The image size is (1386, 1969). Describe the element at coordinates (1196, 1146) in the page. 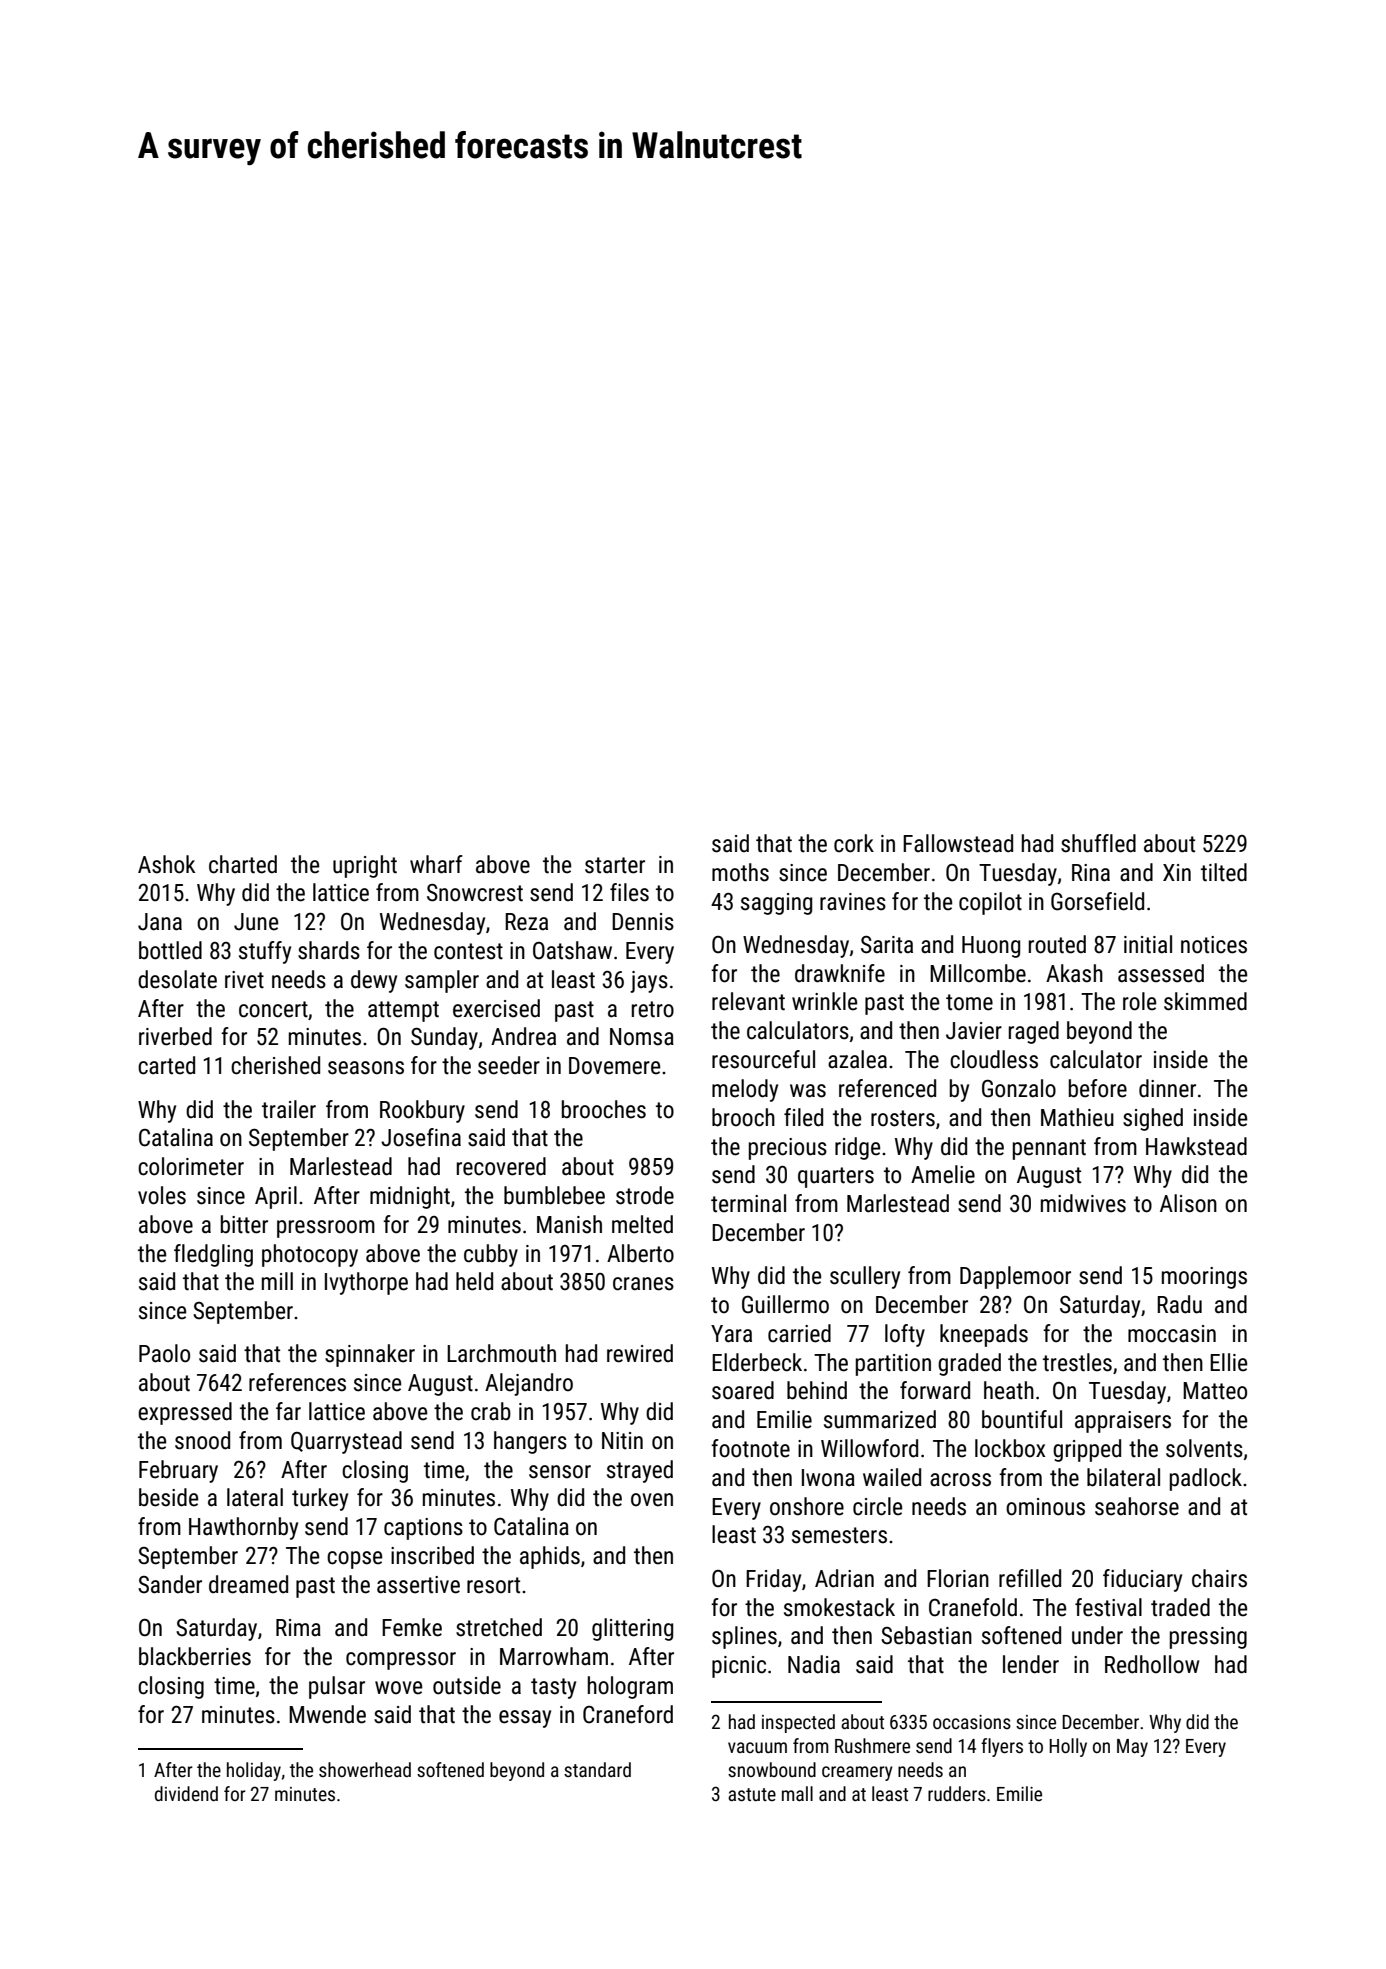

I see `Hawkstead` at that location.
